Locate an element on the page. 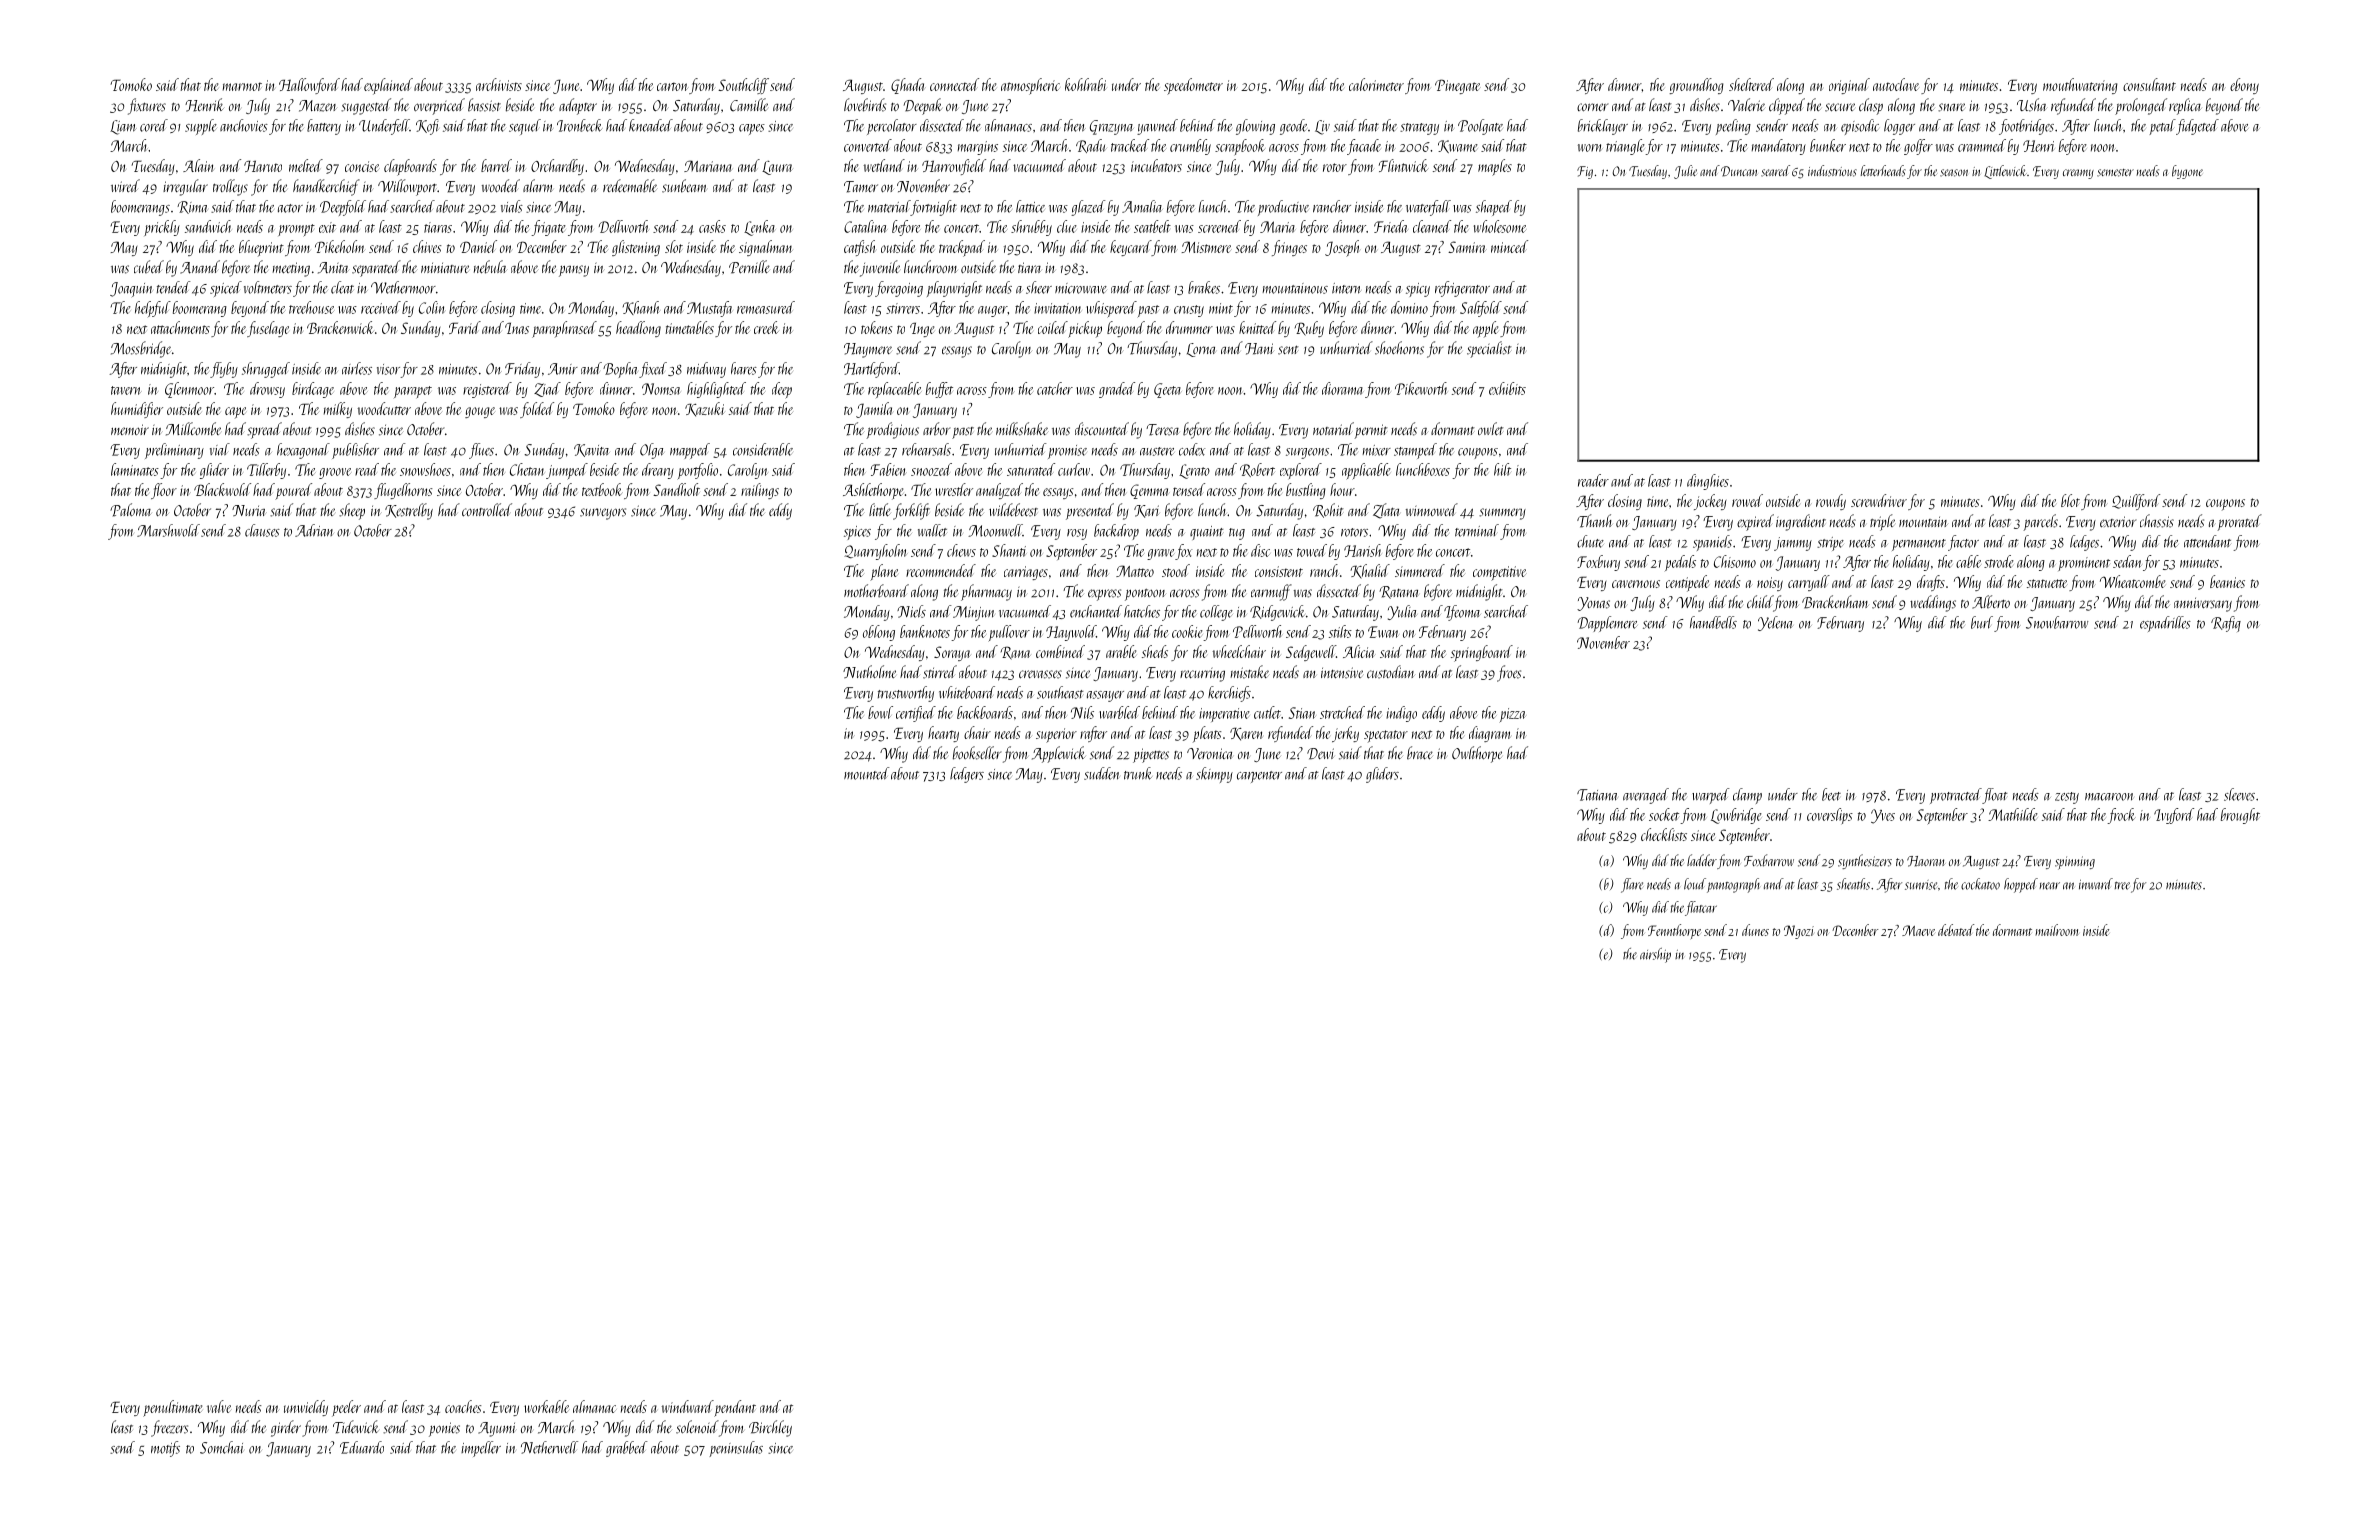 The height and width of the page is (1533, 2370). pendant is located at coordinates (735, 1408).
